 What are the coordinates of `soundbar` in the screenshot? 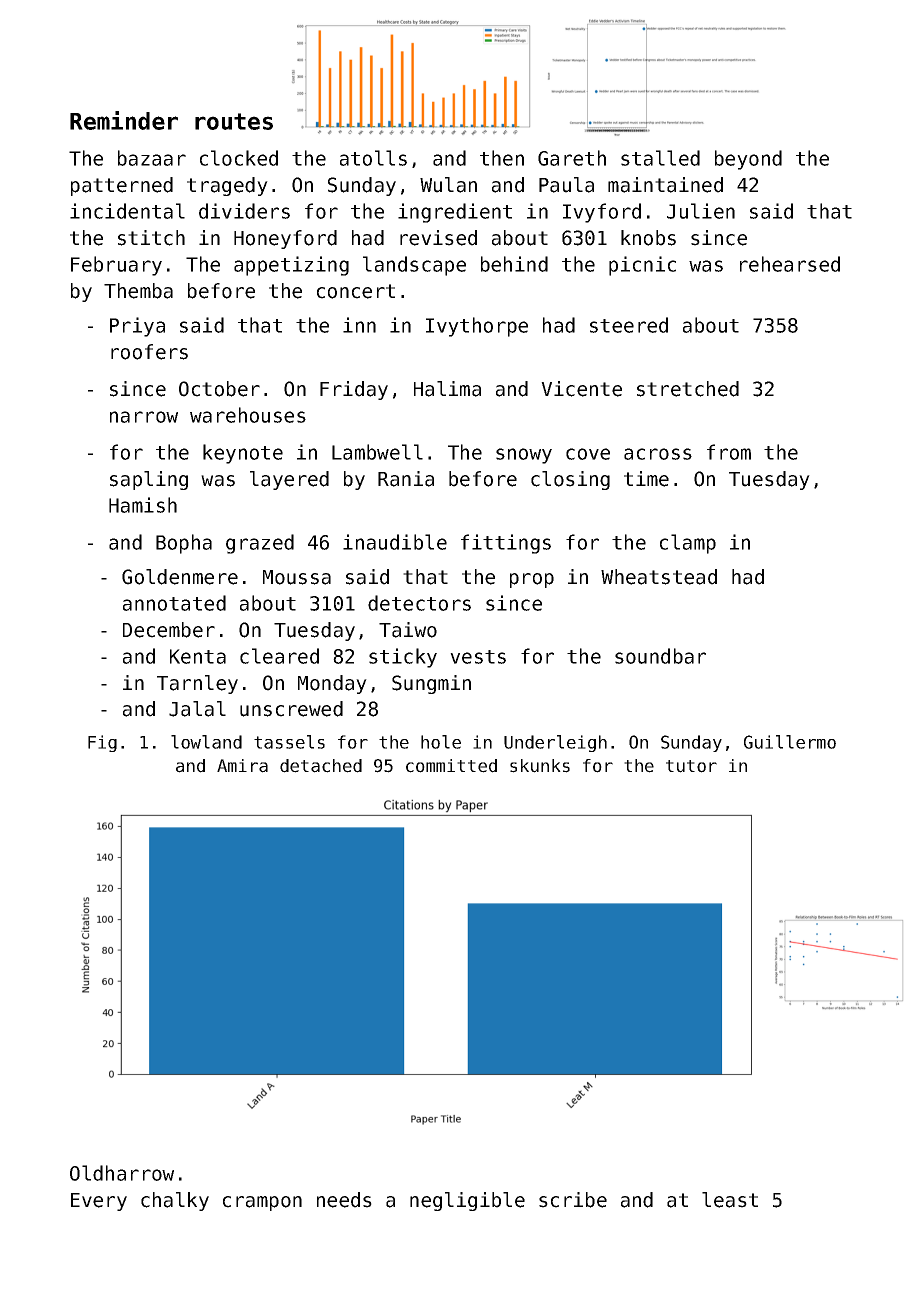 It's located at (660, 656).
